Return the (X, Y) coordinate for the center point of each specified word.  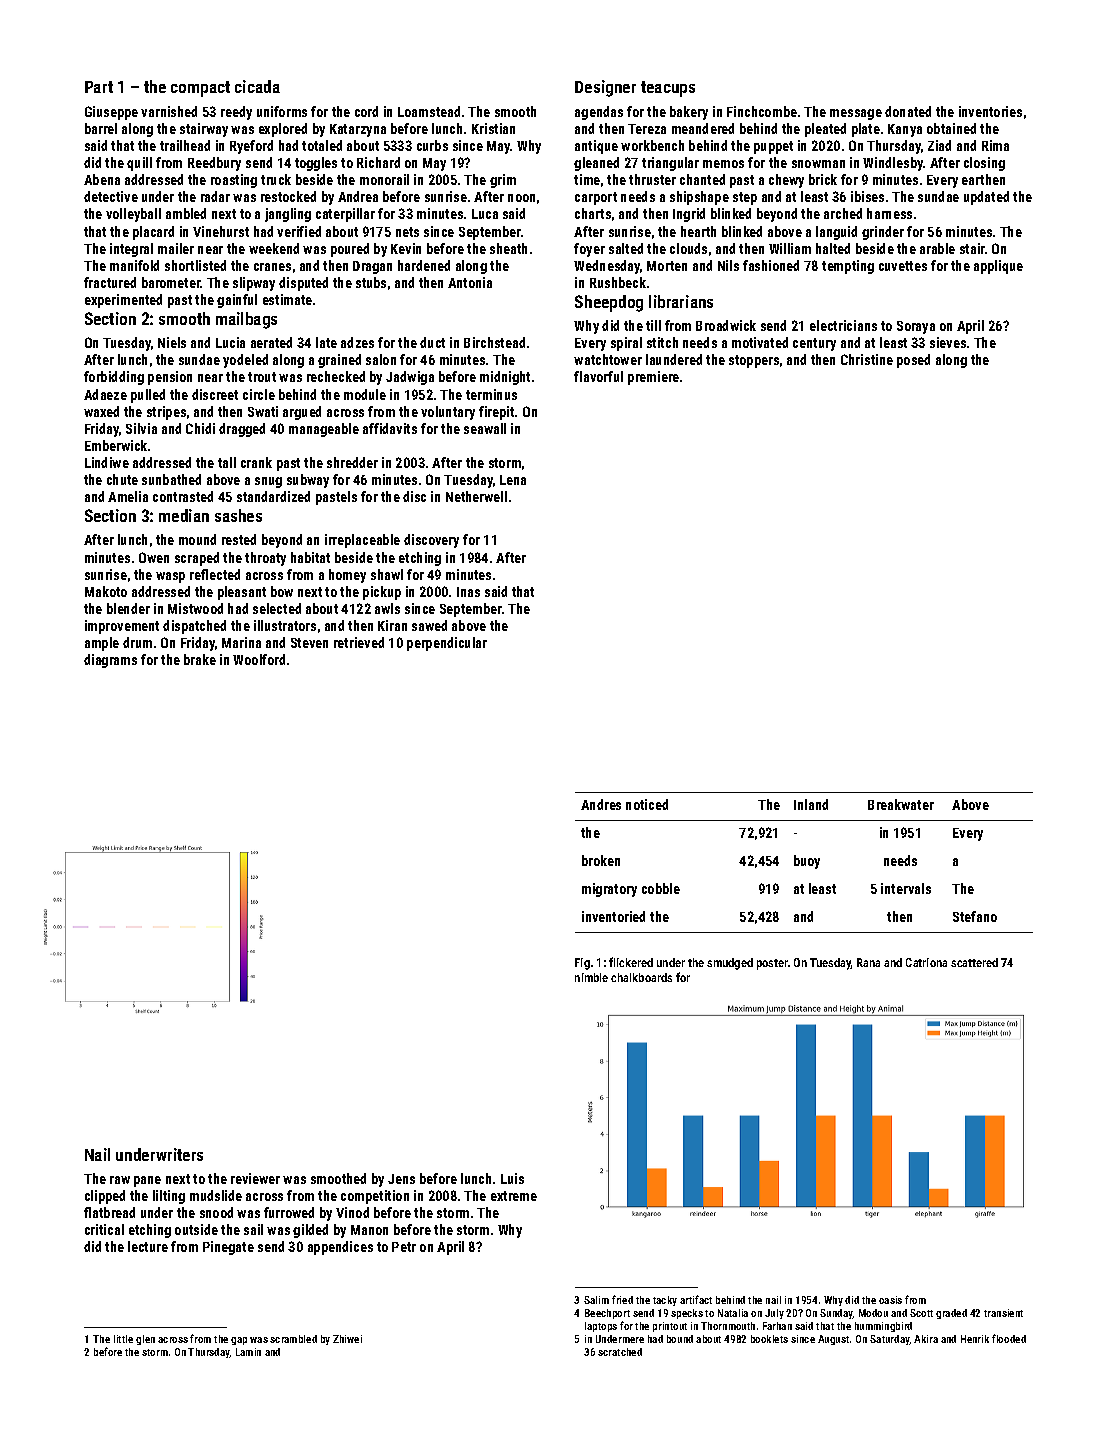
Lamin (248, 1352)
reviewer (255, 1178)
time (587, 179)
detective (111, 196)
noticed (647, 804)
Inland (811, 804)
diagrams (110, 661)
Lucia (230, 342)
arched (843, 213)
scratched (620, 1352)
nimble (591, 977)
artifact (696, 1299)
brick (823, 179)
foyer (589, 250)
